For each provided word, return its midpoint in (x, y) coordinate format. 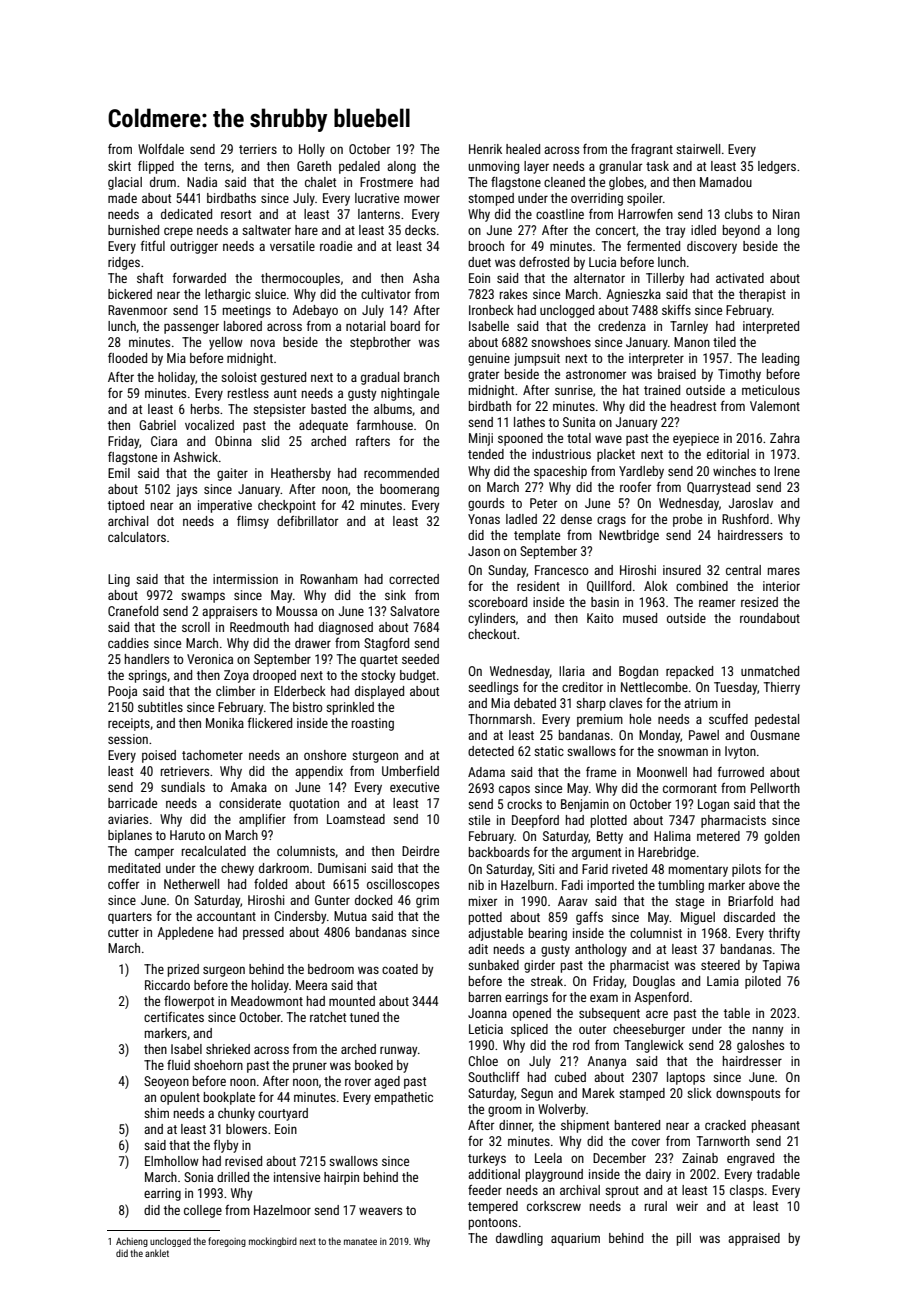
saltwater (266, 230)
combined (702, 586)
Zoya (236, 676)
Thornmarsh (500, 719)
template (537, 536)
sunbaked (493, 965)
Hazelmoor (282, 1210)
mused (640, 618)
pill (684, 1239)
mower (422, 199)
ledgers (777, 167)
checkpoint (287, 506)
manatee (360, 1241)
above (764, 885)
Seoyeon (166, 1082)
